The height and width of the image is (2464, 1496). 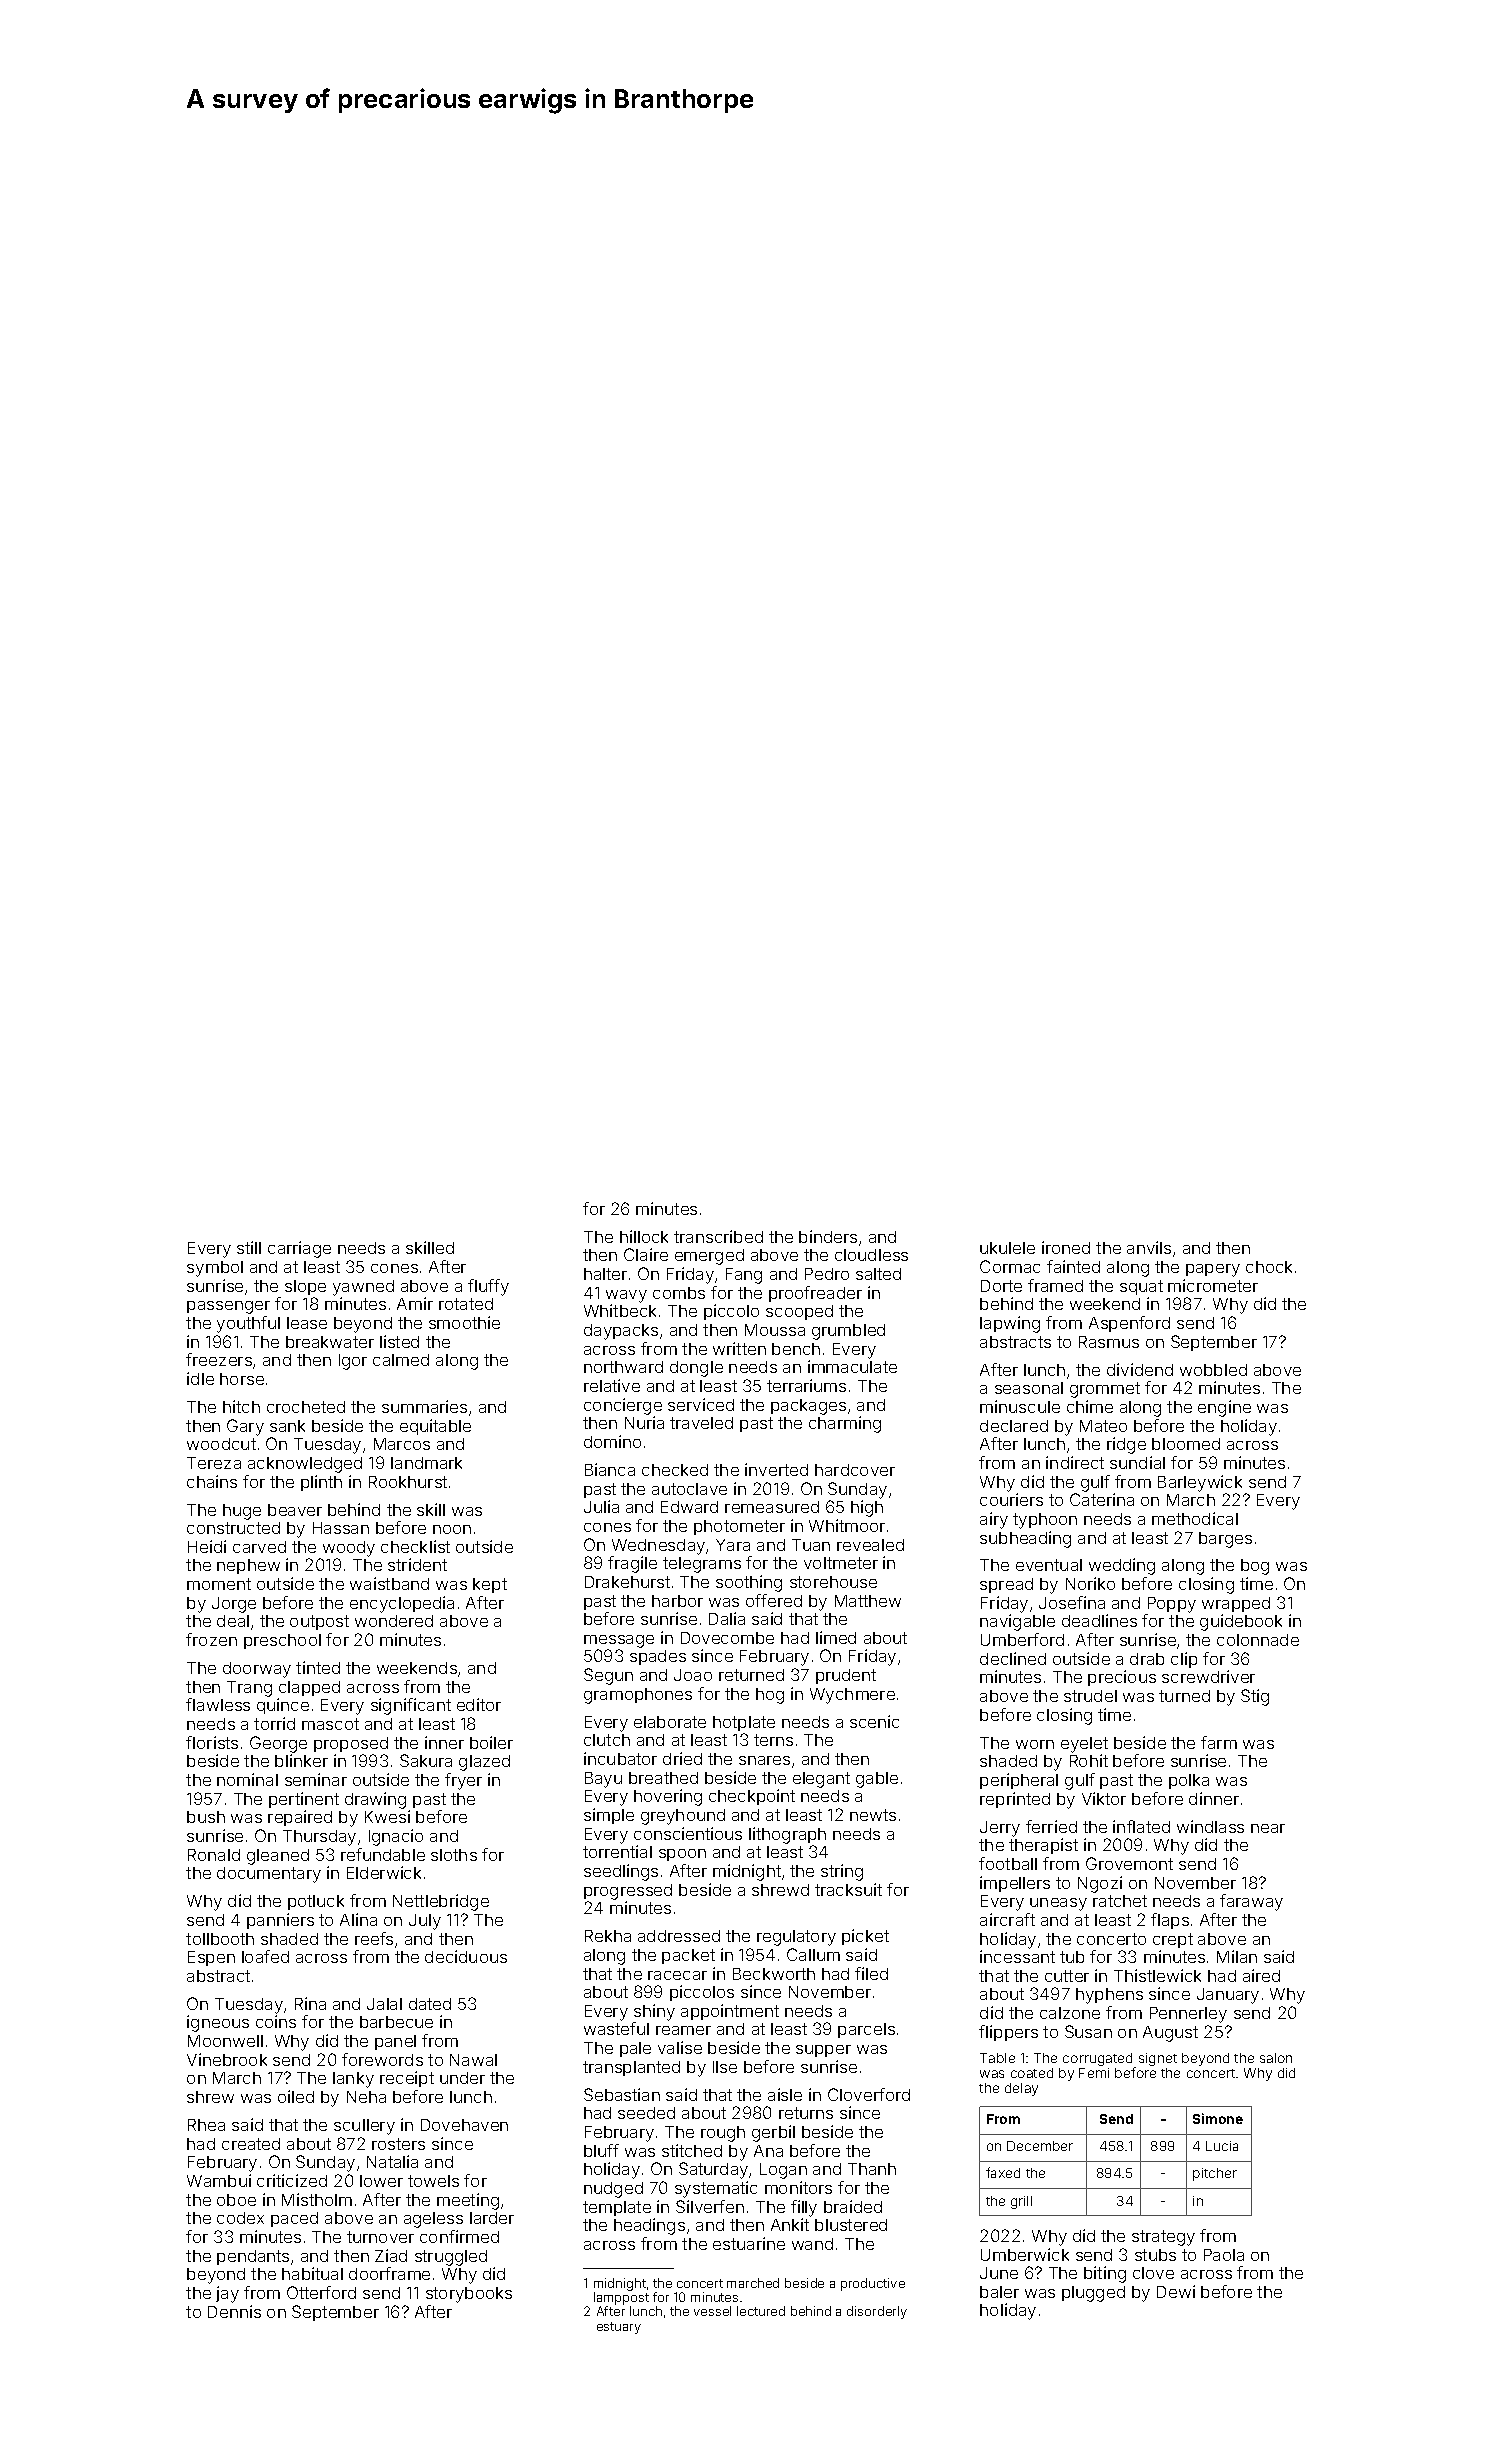 I want to click on July, so click(x=425, y=1922).
